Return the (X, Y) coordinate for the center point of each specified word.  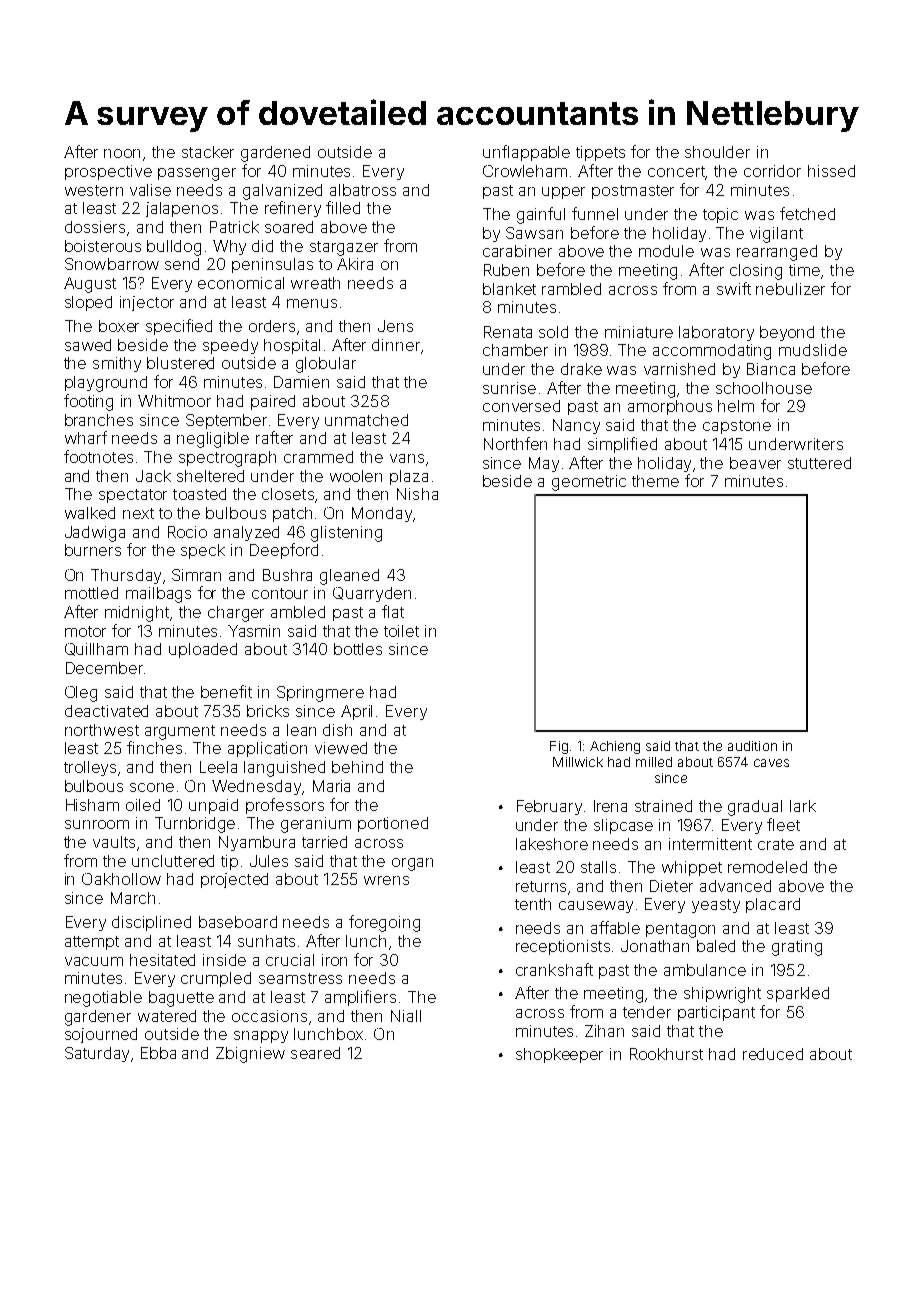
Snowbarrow (112, 264)
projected (234, 880)
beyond (787, 333)
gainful (541, 215)
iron (334, 960)
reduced (773, 1054)
